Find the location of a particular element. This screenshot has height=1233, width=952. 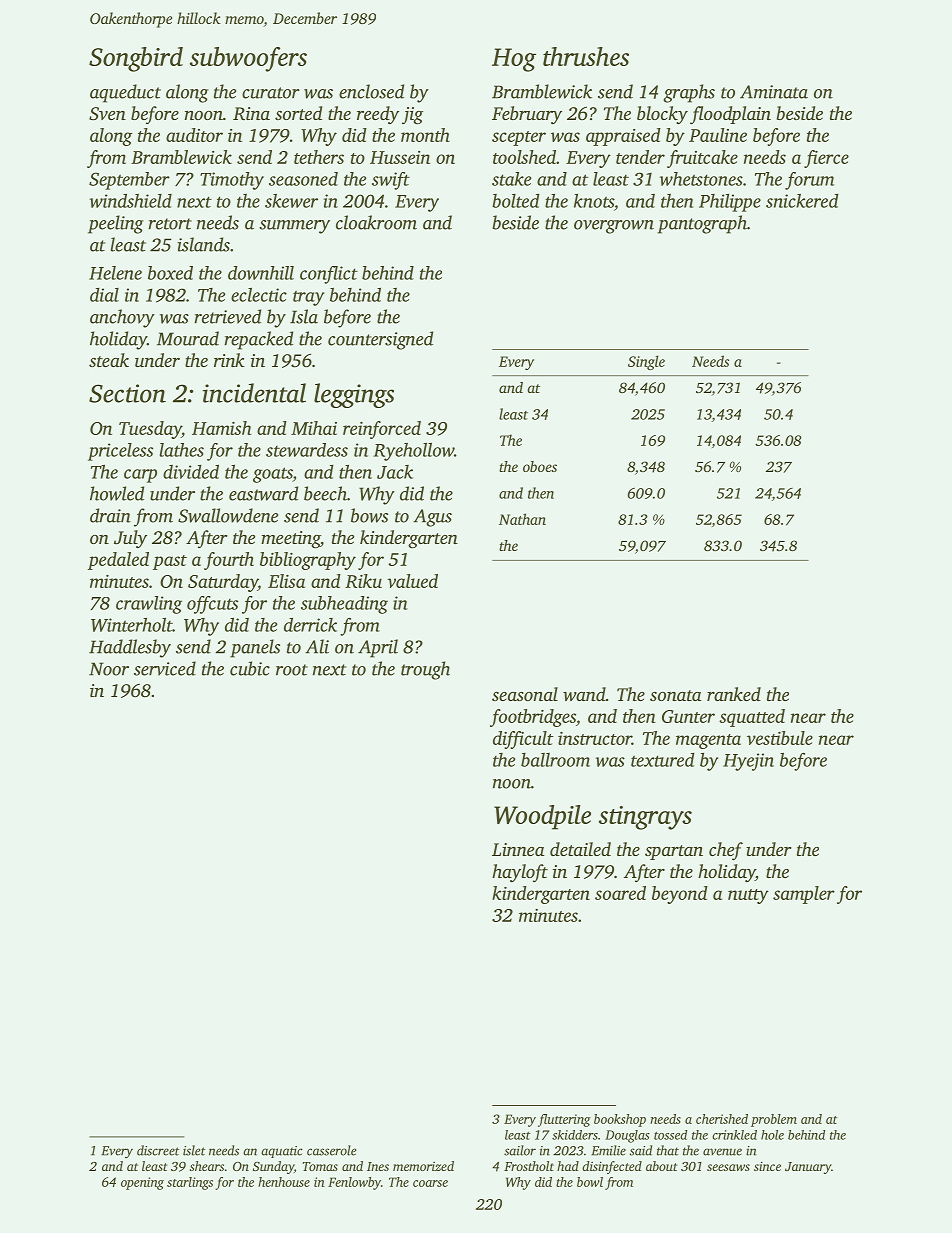

ranked is located at coordinates (734, 694).
